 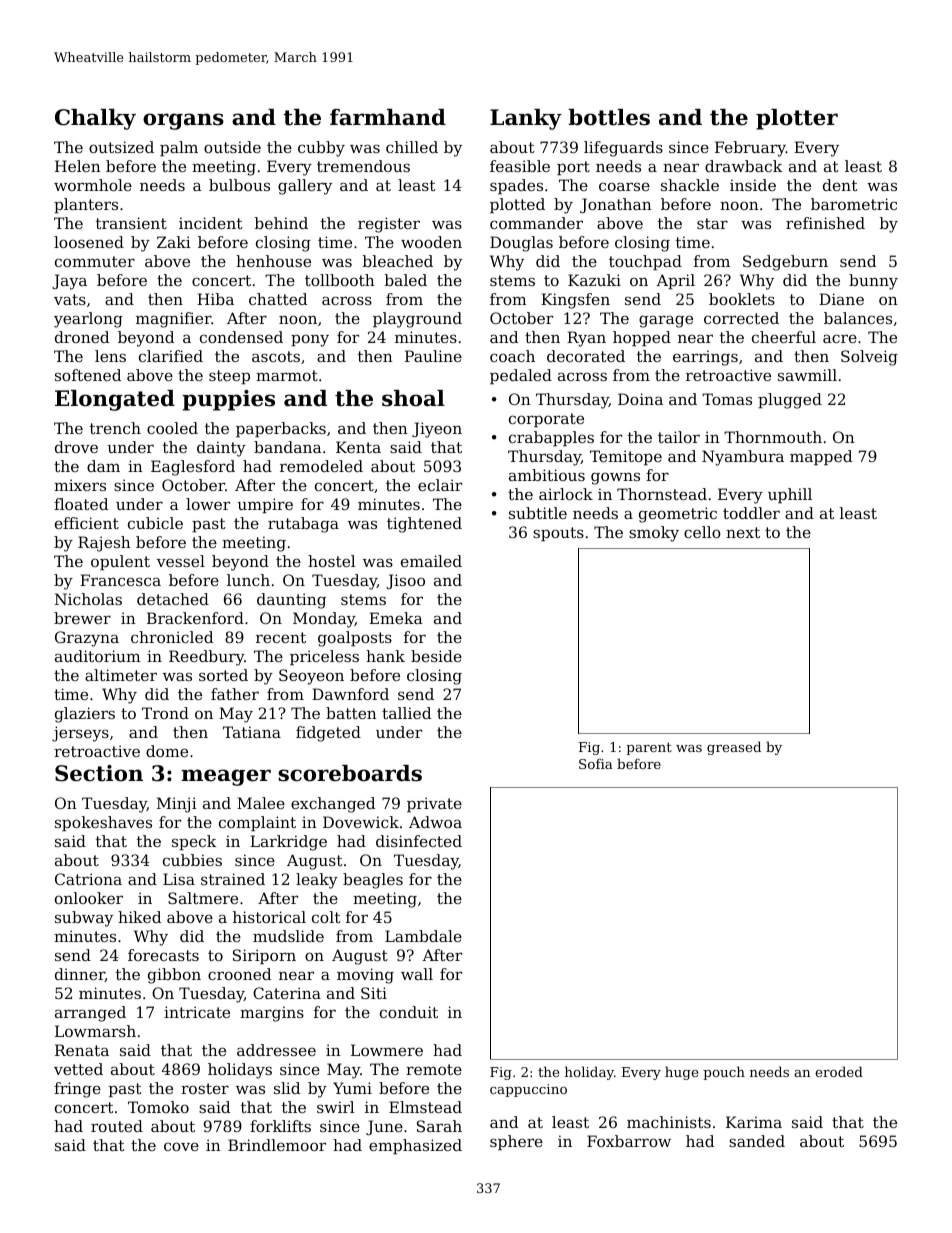 I want to click on bunny, so click(x=873, y=282).
